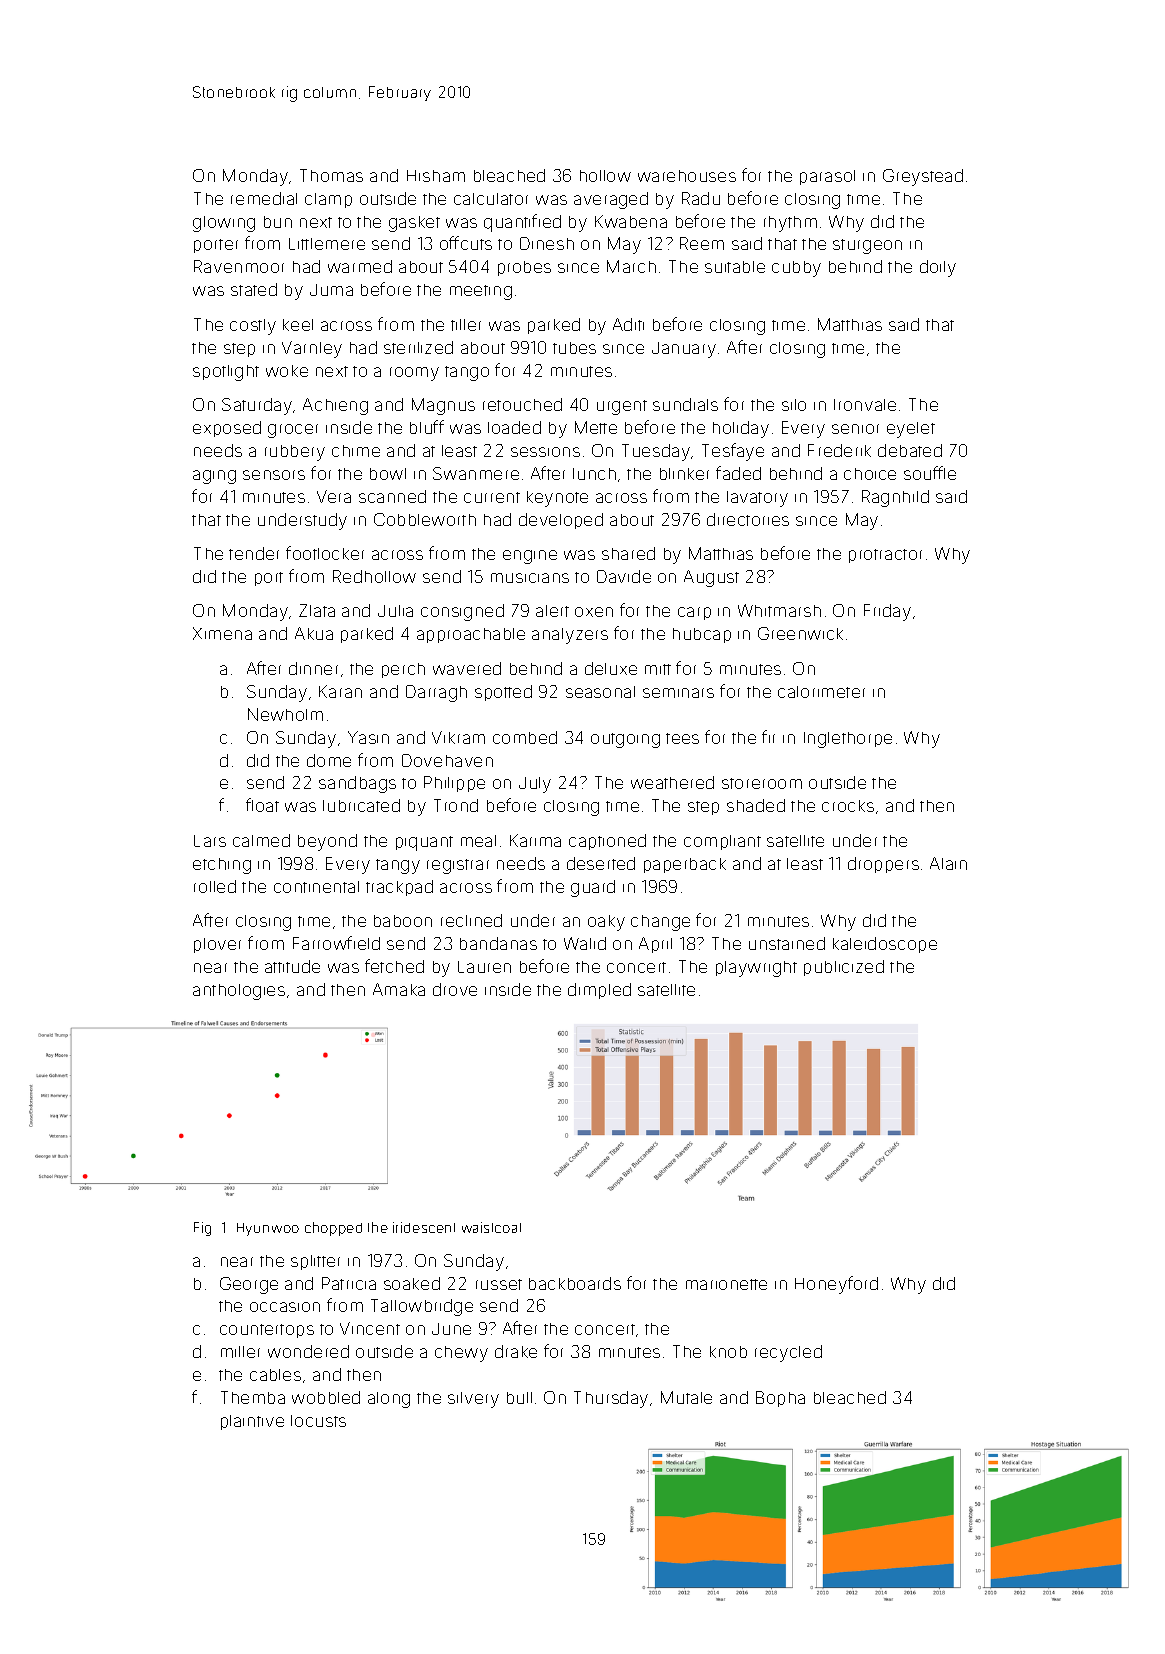  What do you see at coordinates (827, 177) in the image?
I see `parasol` at bounding box center [827, 177].
